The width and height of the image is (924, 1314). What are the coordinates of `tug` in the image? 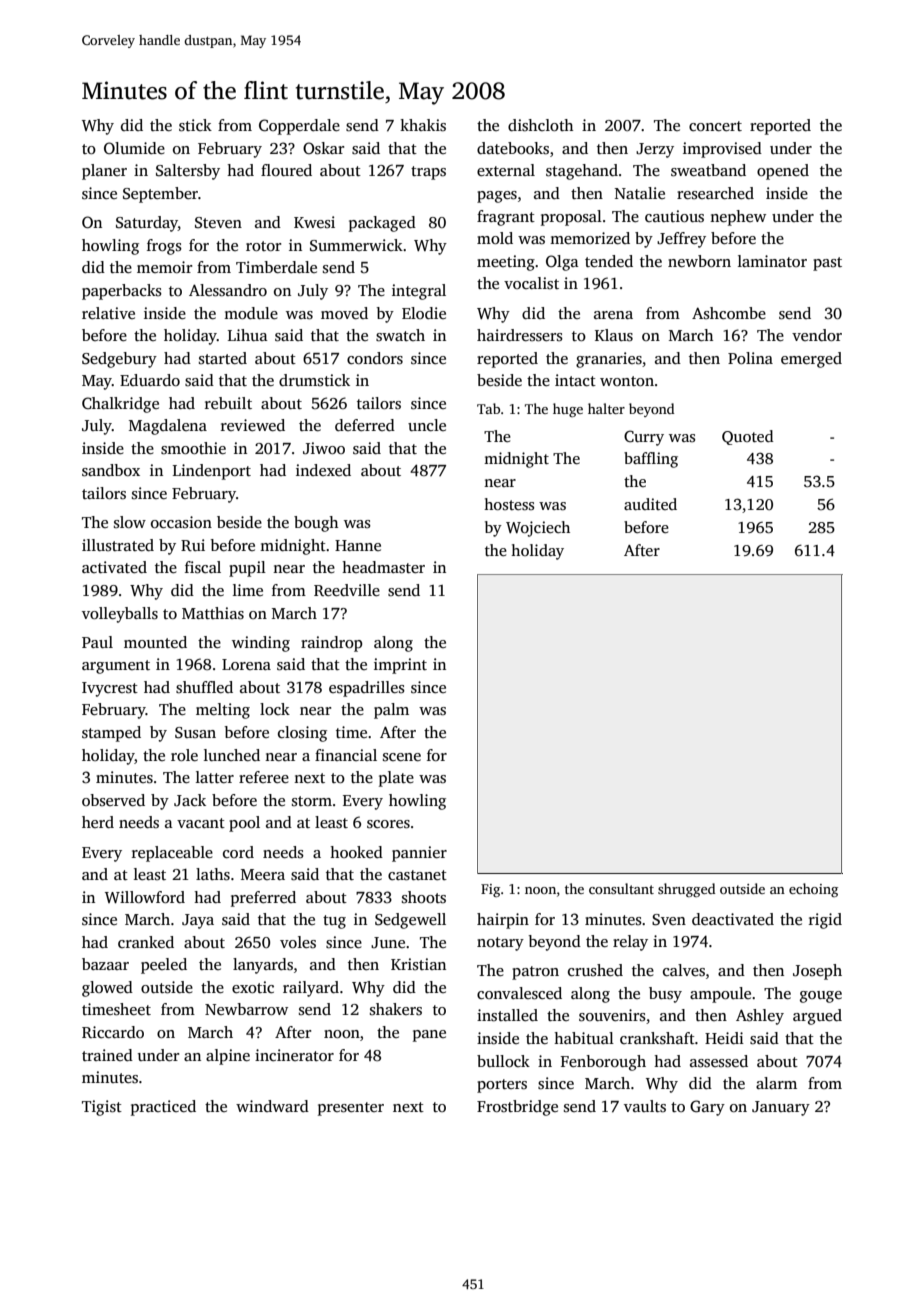 It's located at (334, 922).
